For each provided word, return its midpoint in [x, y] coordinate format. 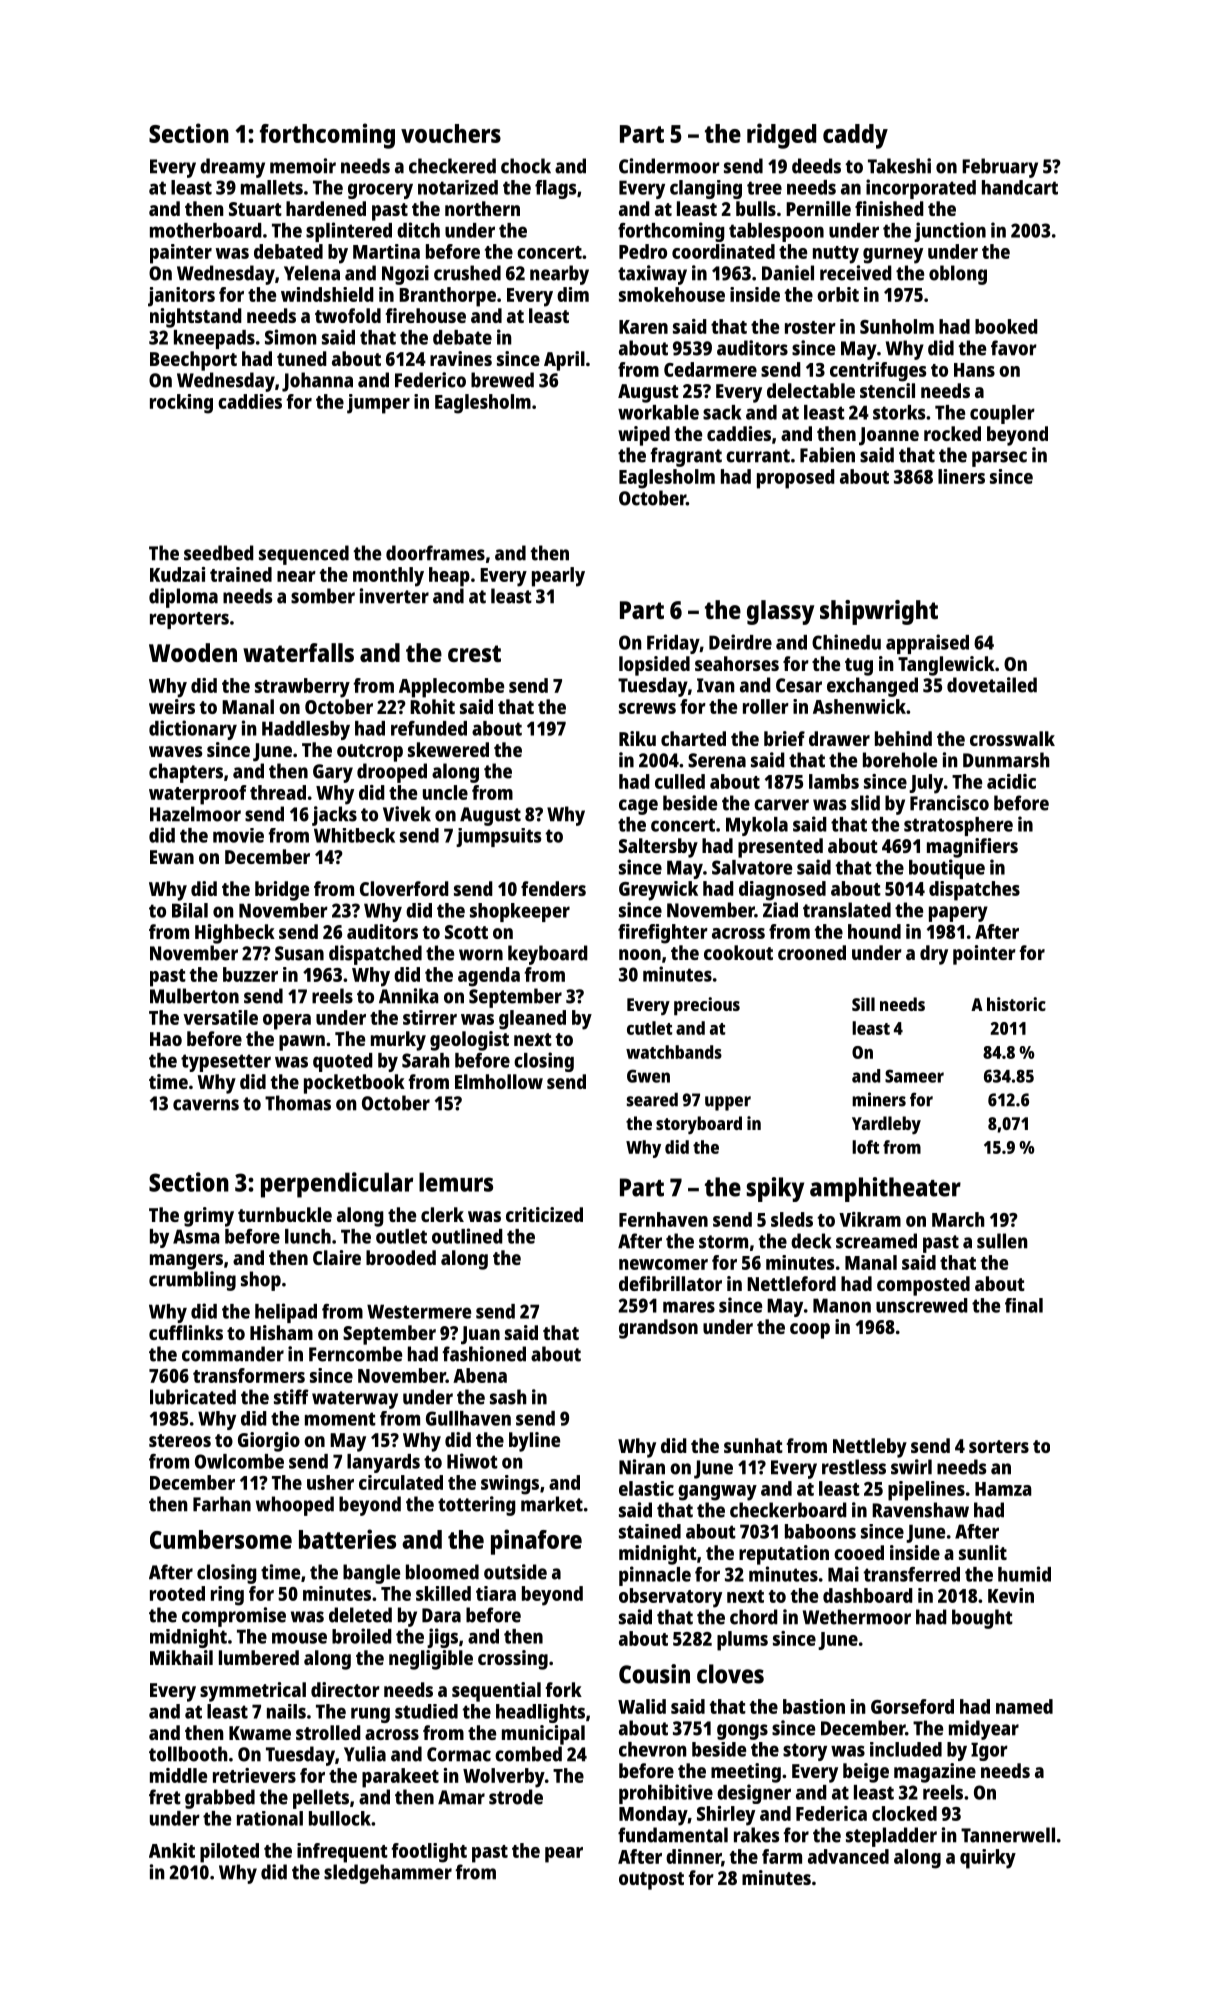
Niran [642, 1467]
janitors [181, 297]
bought [982, 1619]
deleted [360, 1615]
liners [961, 476]
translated [847, 910]
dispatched [375, 955]
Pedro [643, 251]
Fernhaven [663, 1219]
